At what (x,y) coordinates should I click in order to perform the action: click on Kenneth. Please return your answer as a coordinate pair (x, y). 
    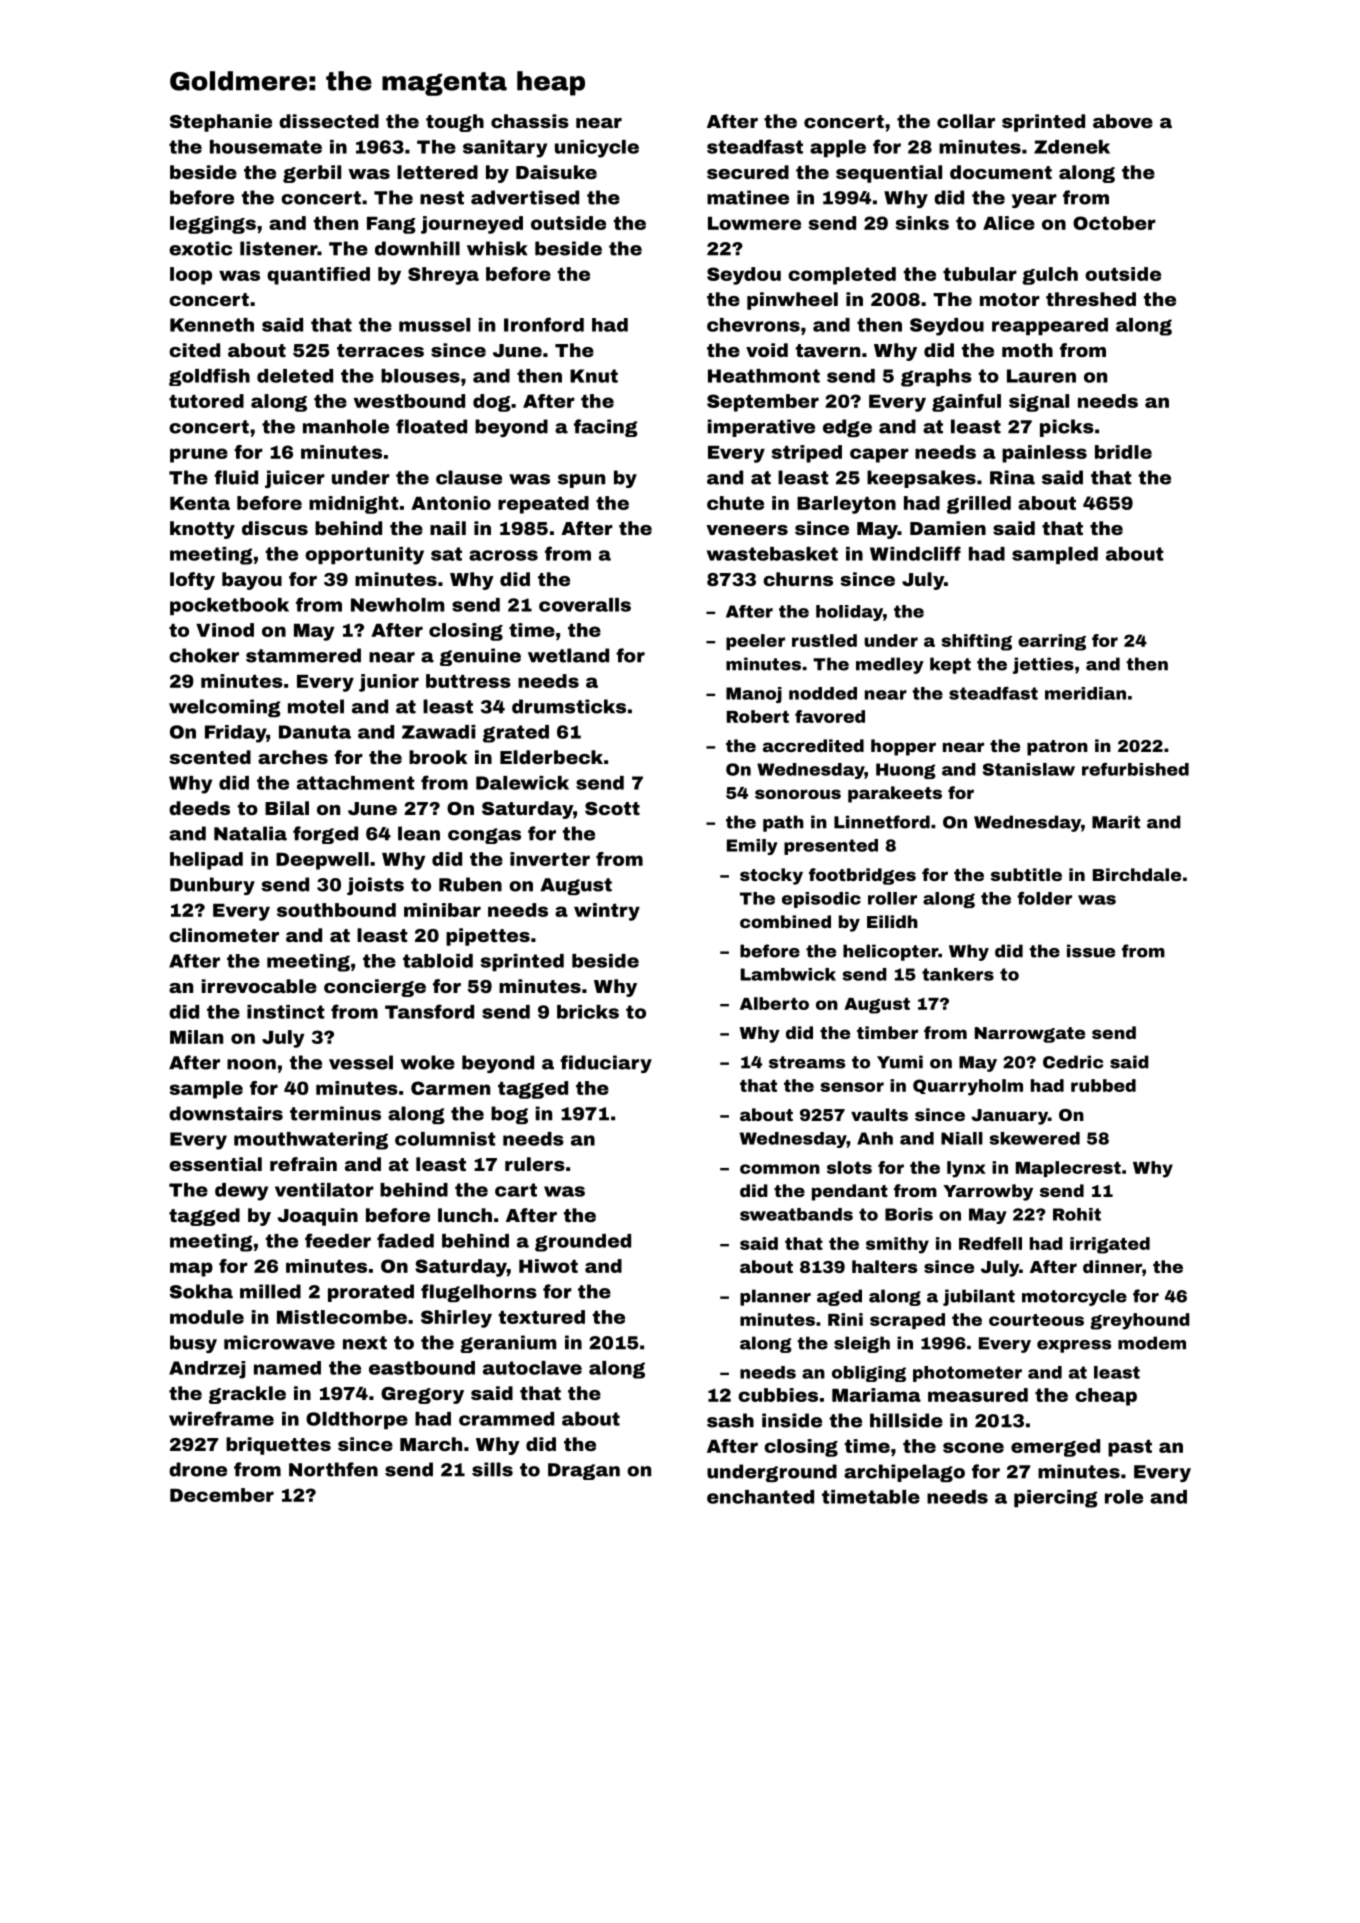
    Looking at the image, I should click on (212, 325).
